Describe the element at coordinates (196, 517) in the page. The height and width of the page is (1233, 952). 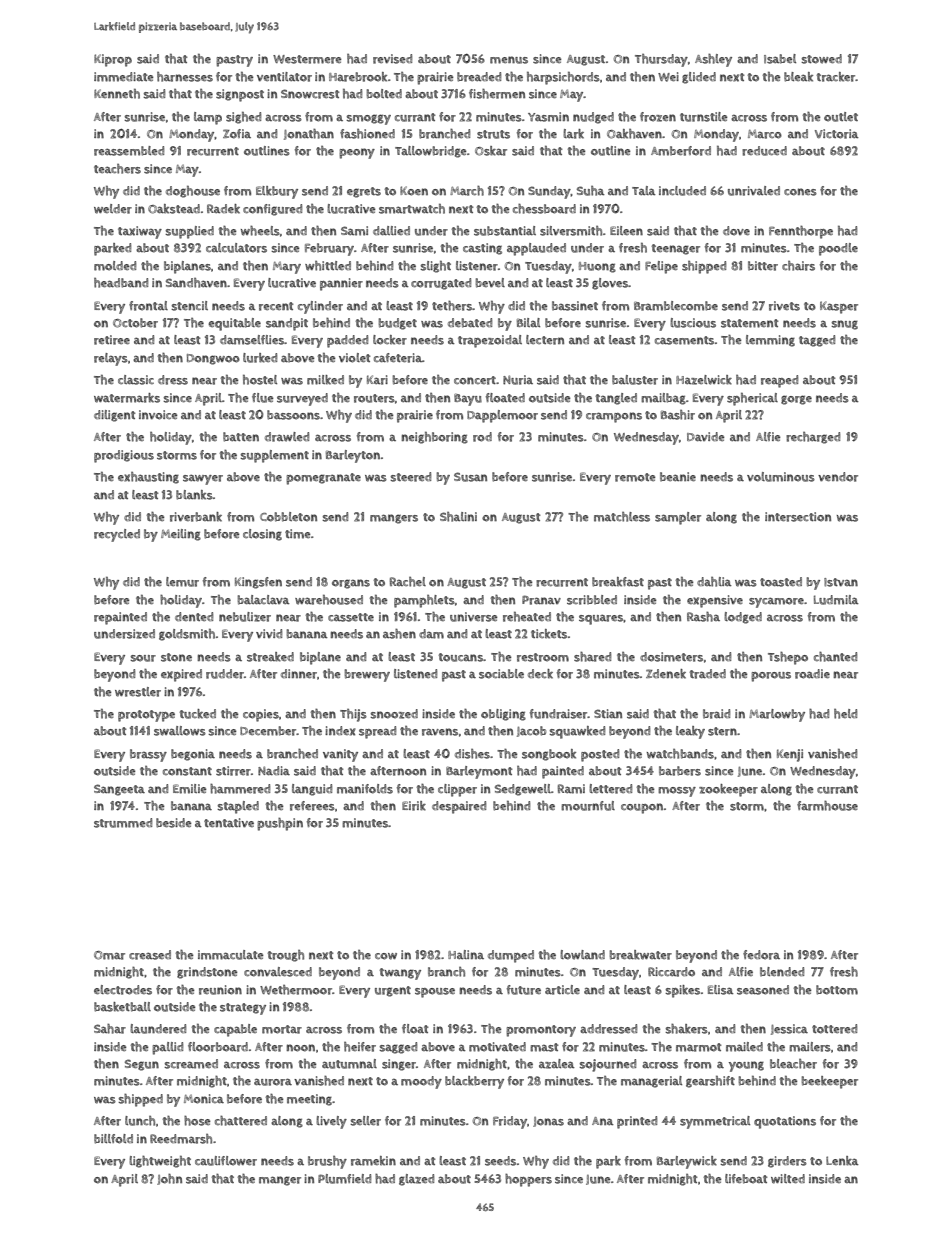
I see `riverbank` at that location.
